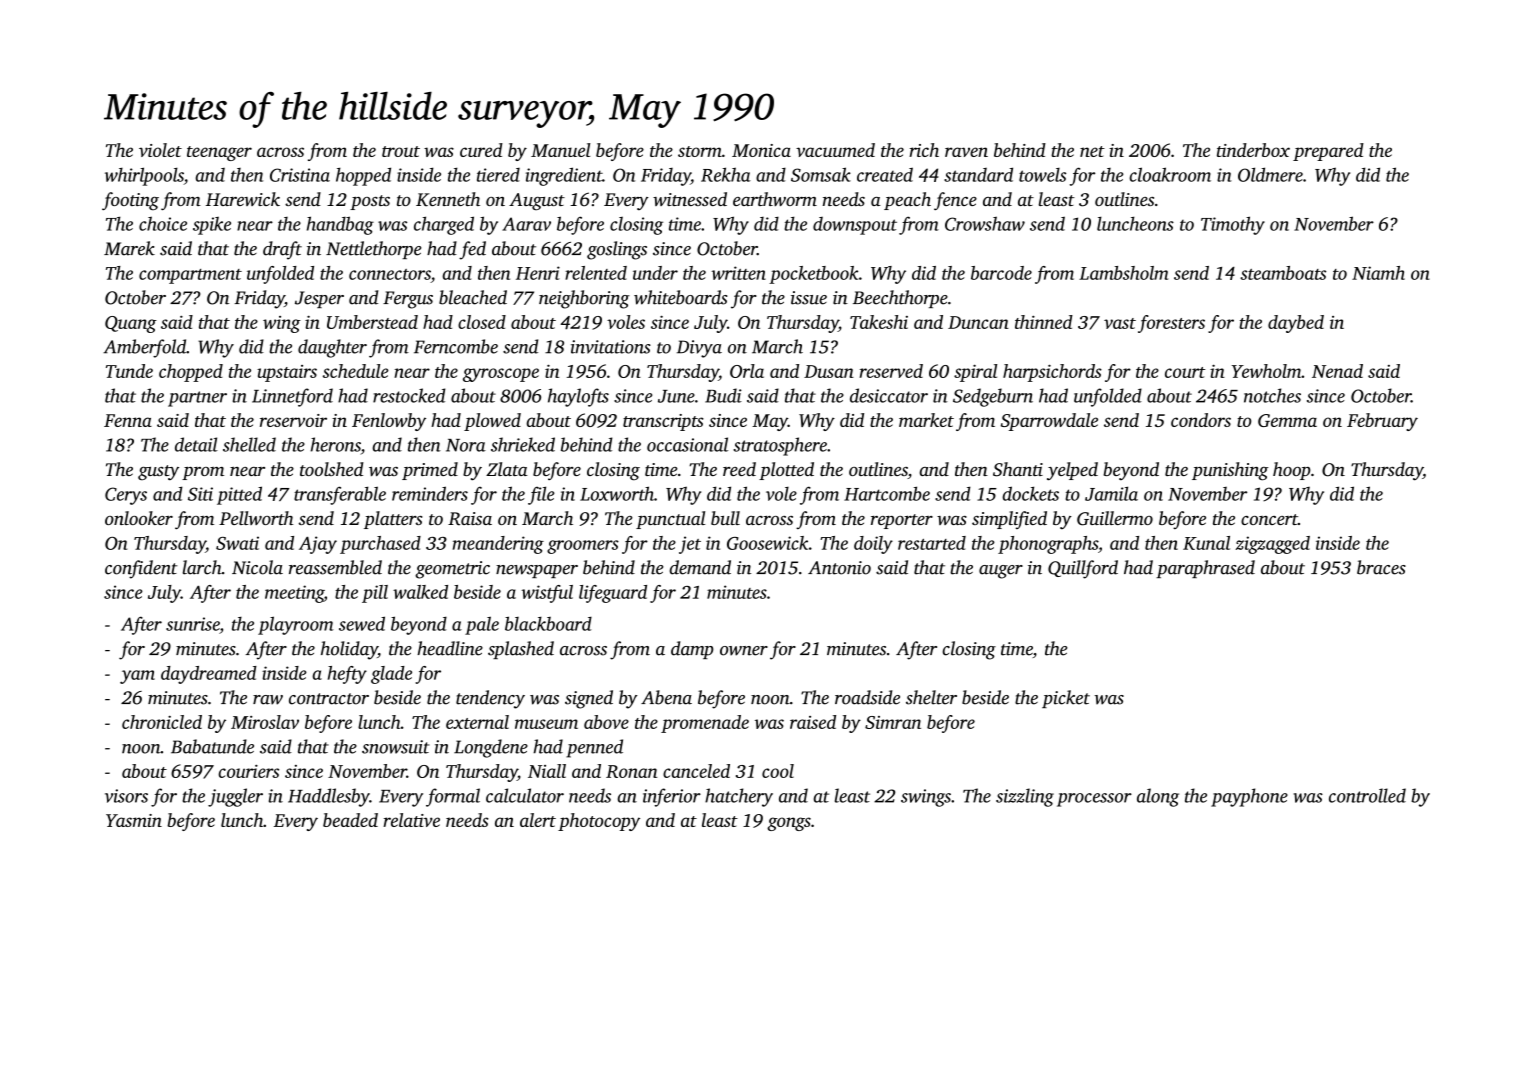 The height and width of the screenshot is (1088, 1539). What do you see at coordinates (401, 151) in the screenshot?
I see `trout` at bounding box center [401, 151].
